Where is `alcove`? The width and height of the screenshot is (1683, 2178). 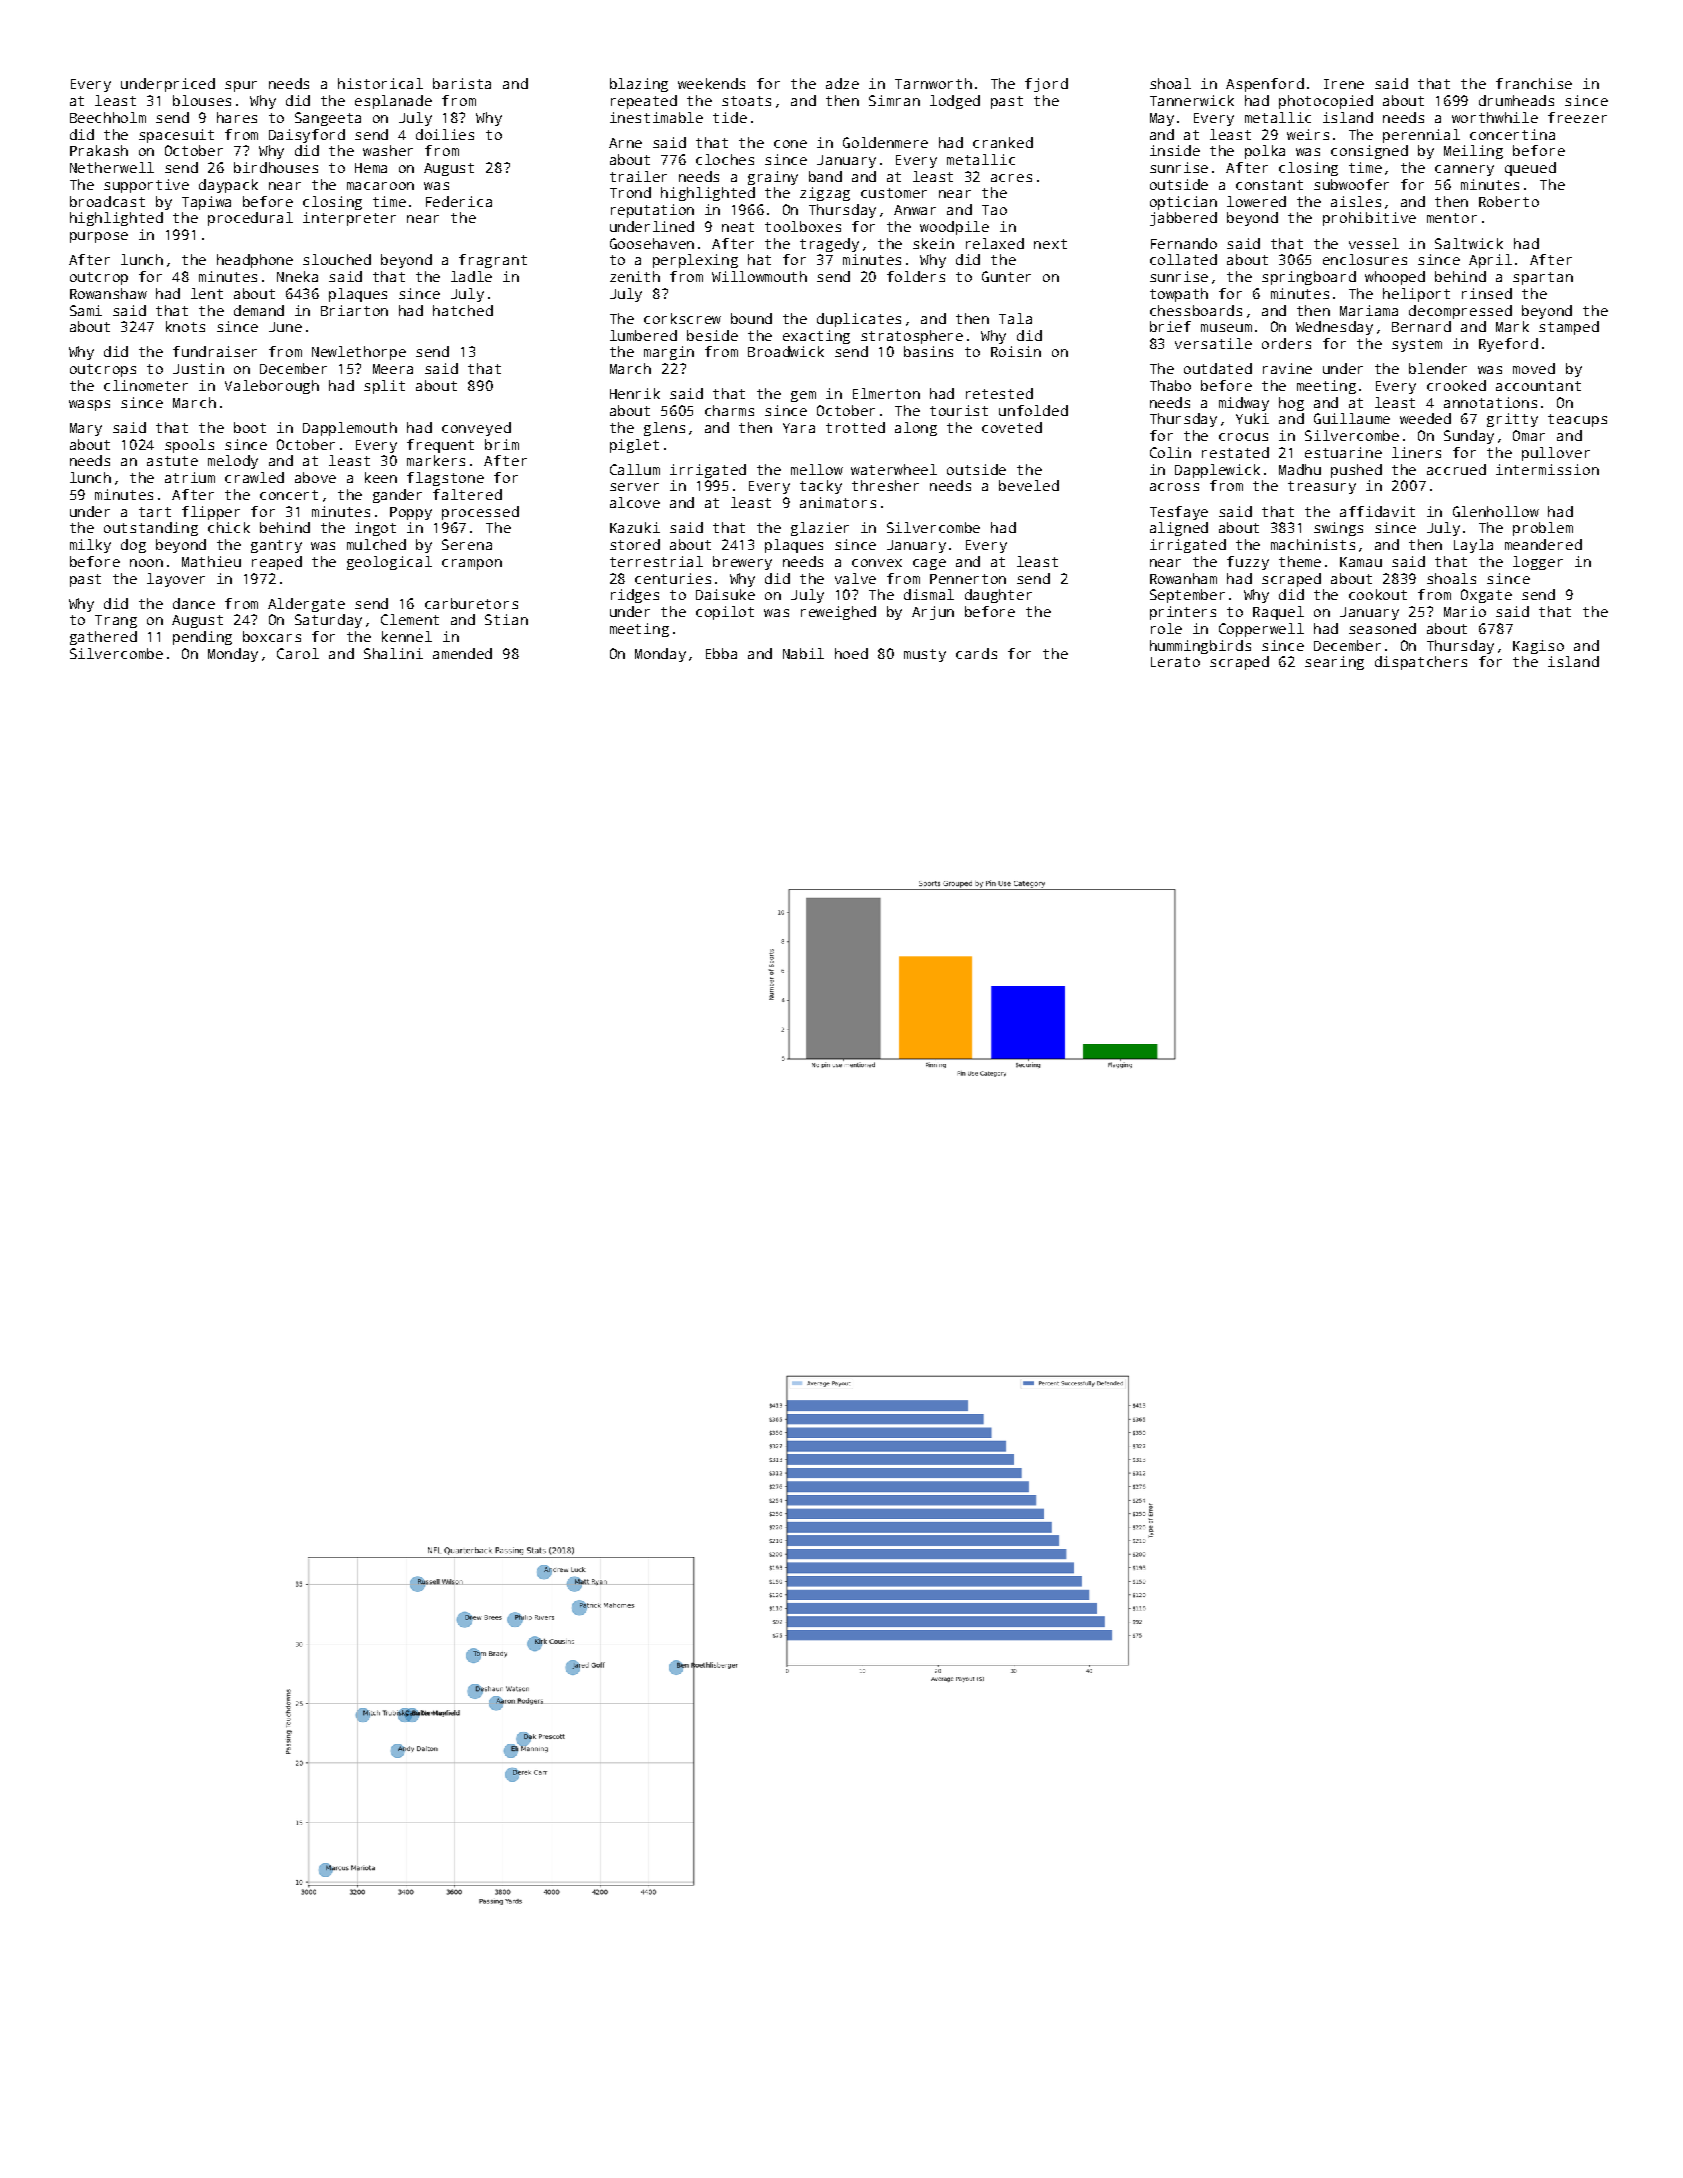
alcove is located at coordinates (635, 502).
